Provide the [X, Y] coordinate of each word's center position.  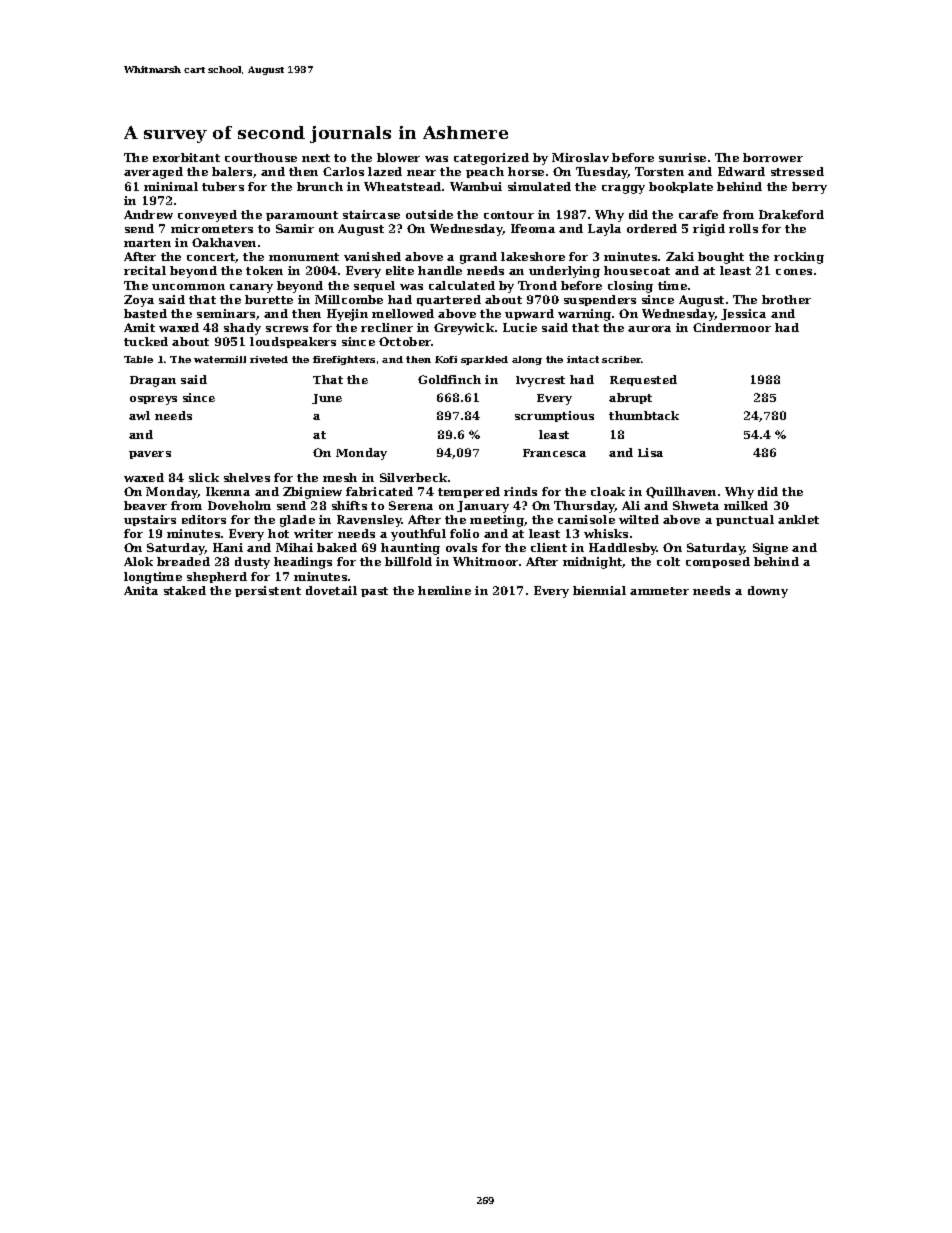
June [327, 399]
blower [398, 157]
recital [145, 270]
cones [794, 272]
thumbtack [644, 415]
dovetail [331, 590]
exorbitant [186, 157]
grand [478, 258]
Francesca [554, 453]
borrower [773, 157]
